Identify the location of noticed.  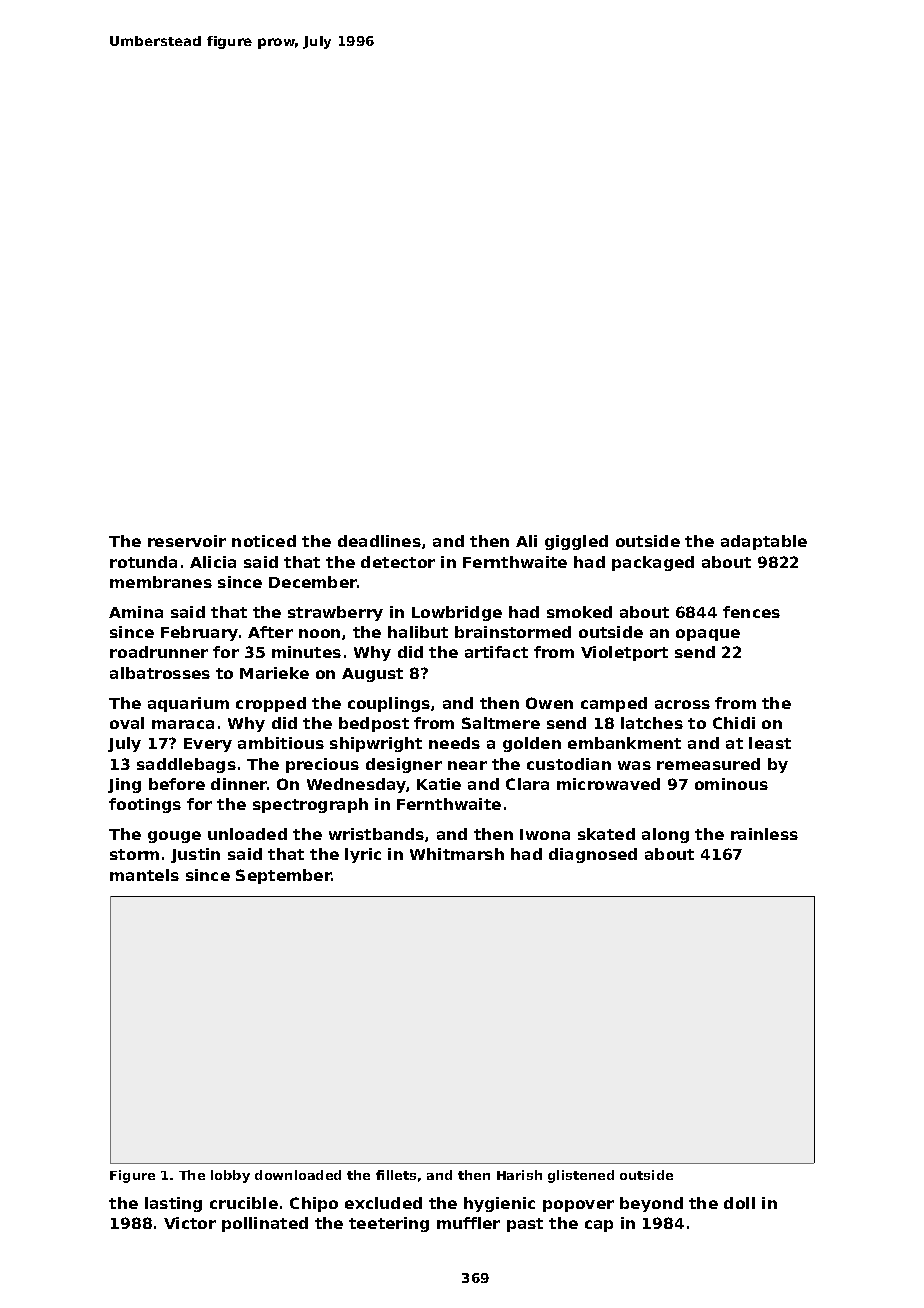
(264, 541).
